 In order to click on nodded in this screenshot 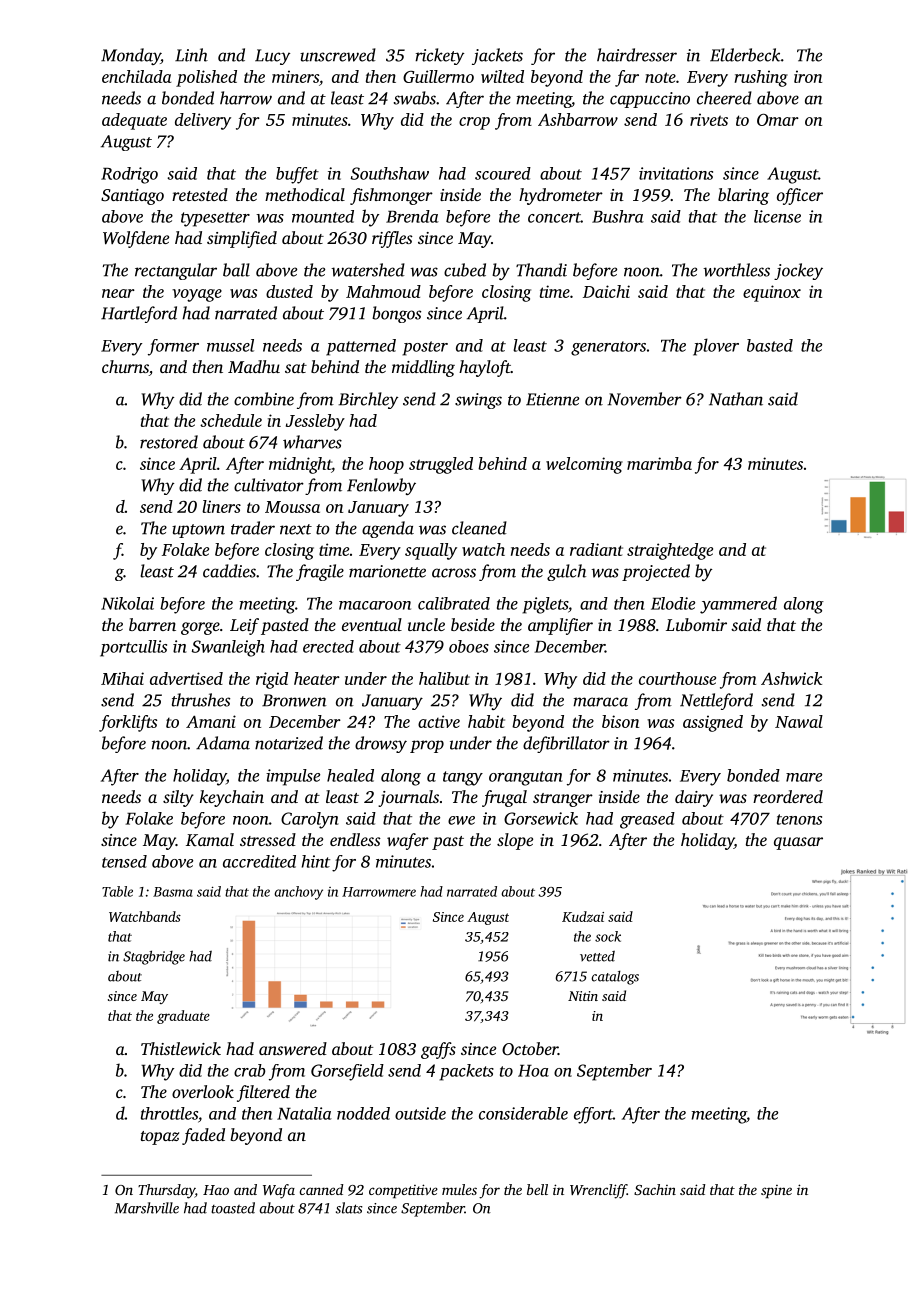, I will do `click(363, 1113)`.
